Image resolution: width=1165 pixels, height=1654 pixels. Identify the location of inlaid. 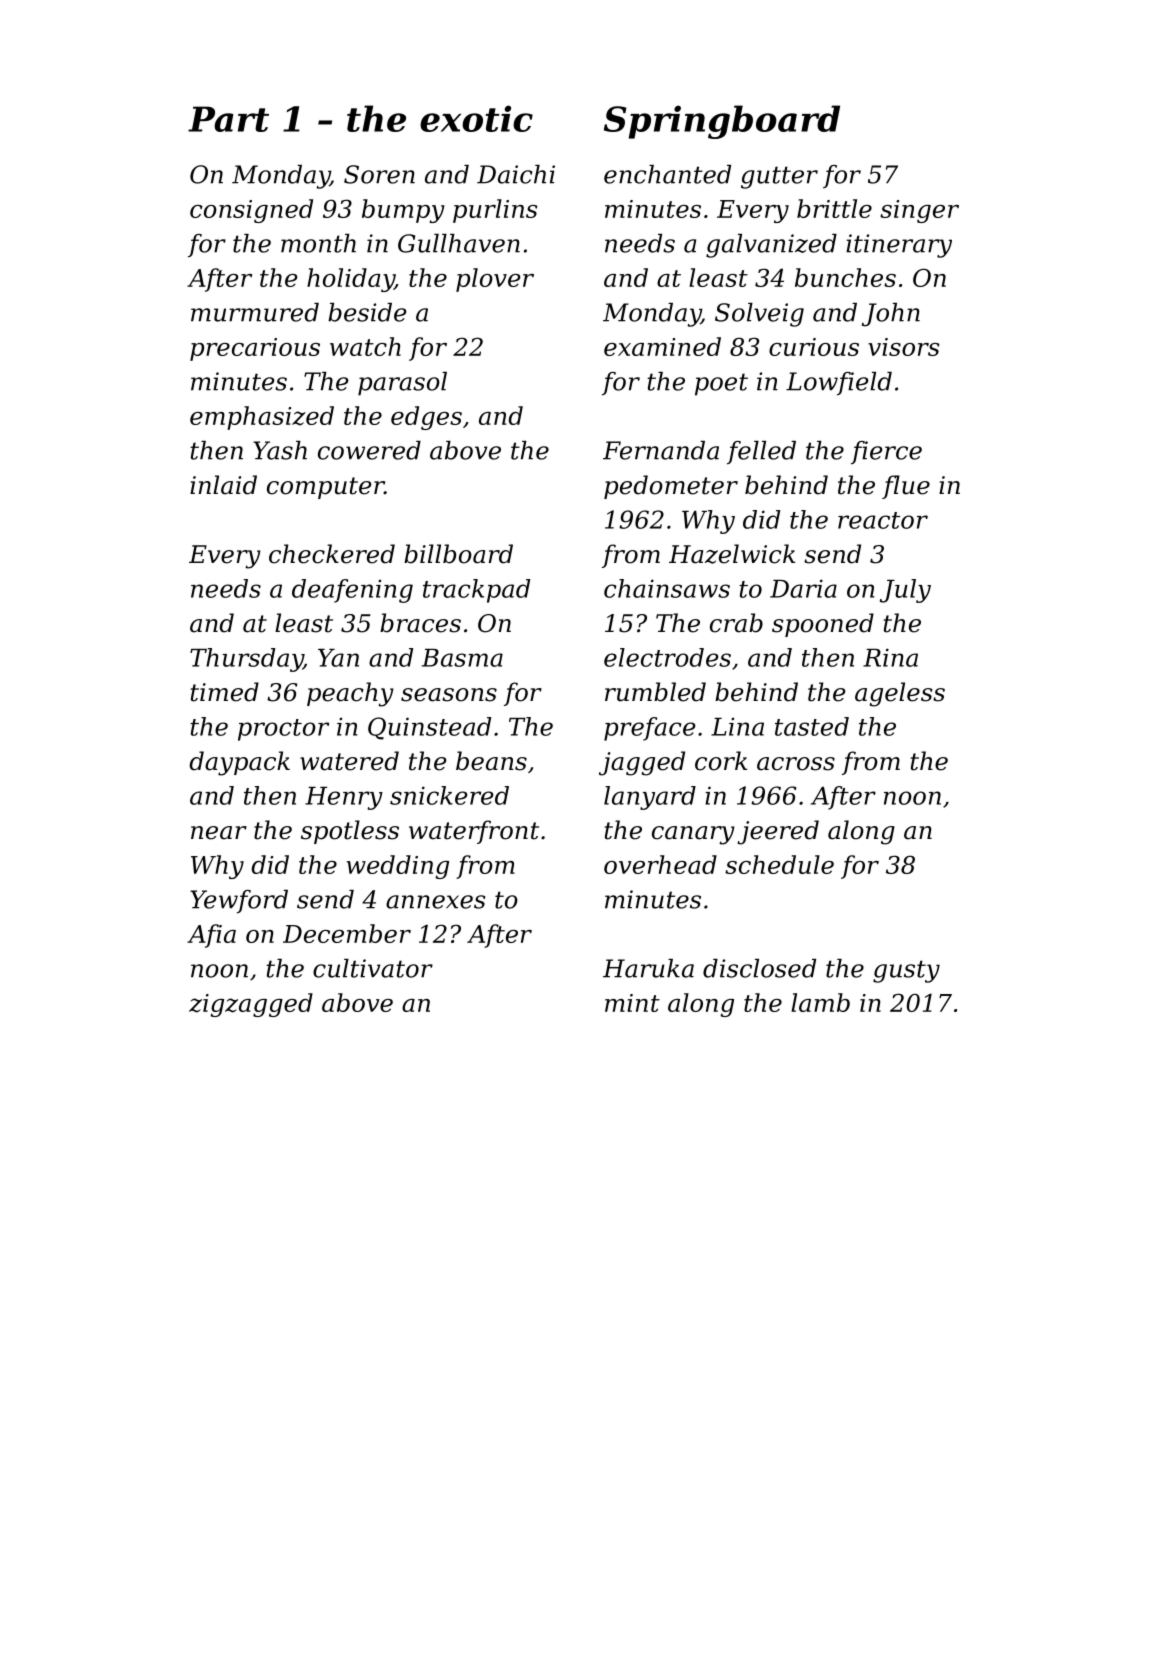
(223, 485).
